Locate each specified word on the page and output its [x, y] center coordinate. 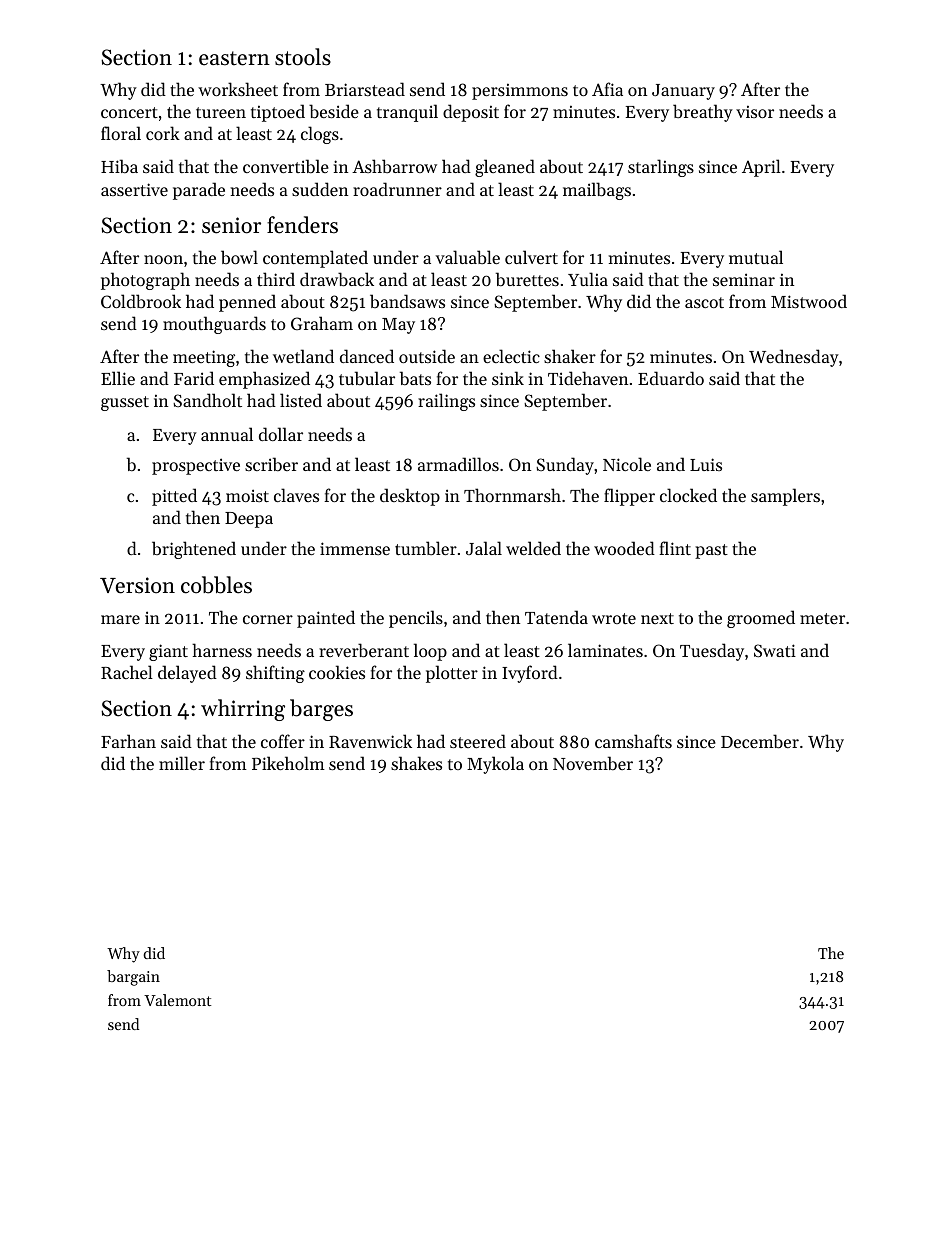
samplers [785, 497]
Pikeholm [288, 763]
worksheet [238, 89]
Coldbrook [141, 301]
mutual [756, 257]
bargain [133, 978]
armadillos [458, 464]
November [593, 763]
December [760, 741]
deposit [471, 113]
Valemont [177, 1000]
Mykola [495, 765]
